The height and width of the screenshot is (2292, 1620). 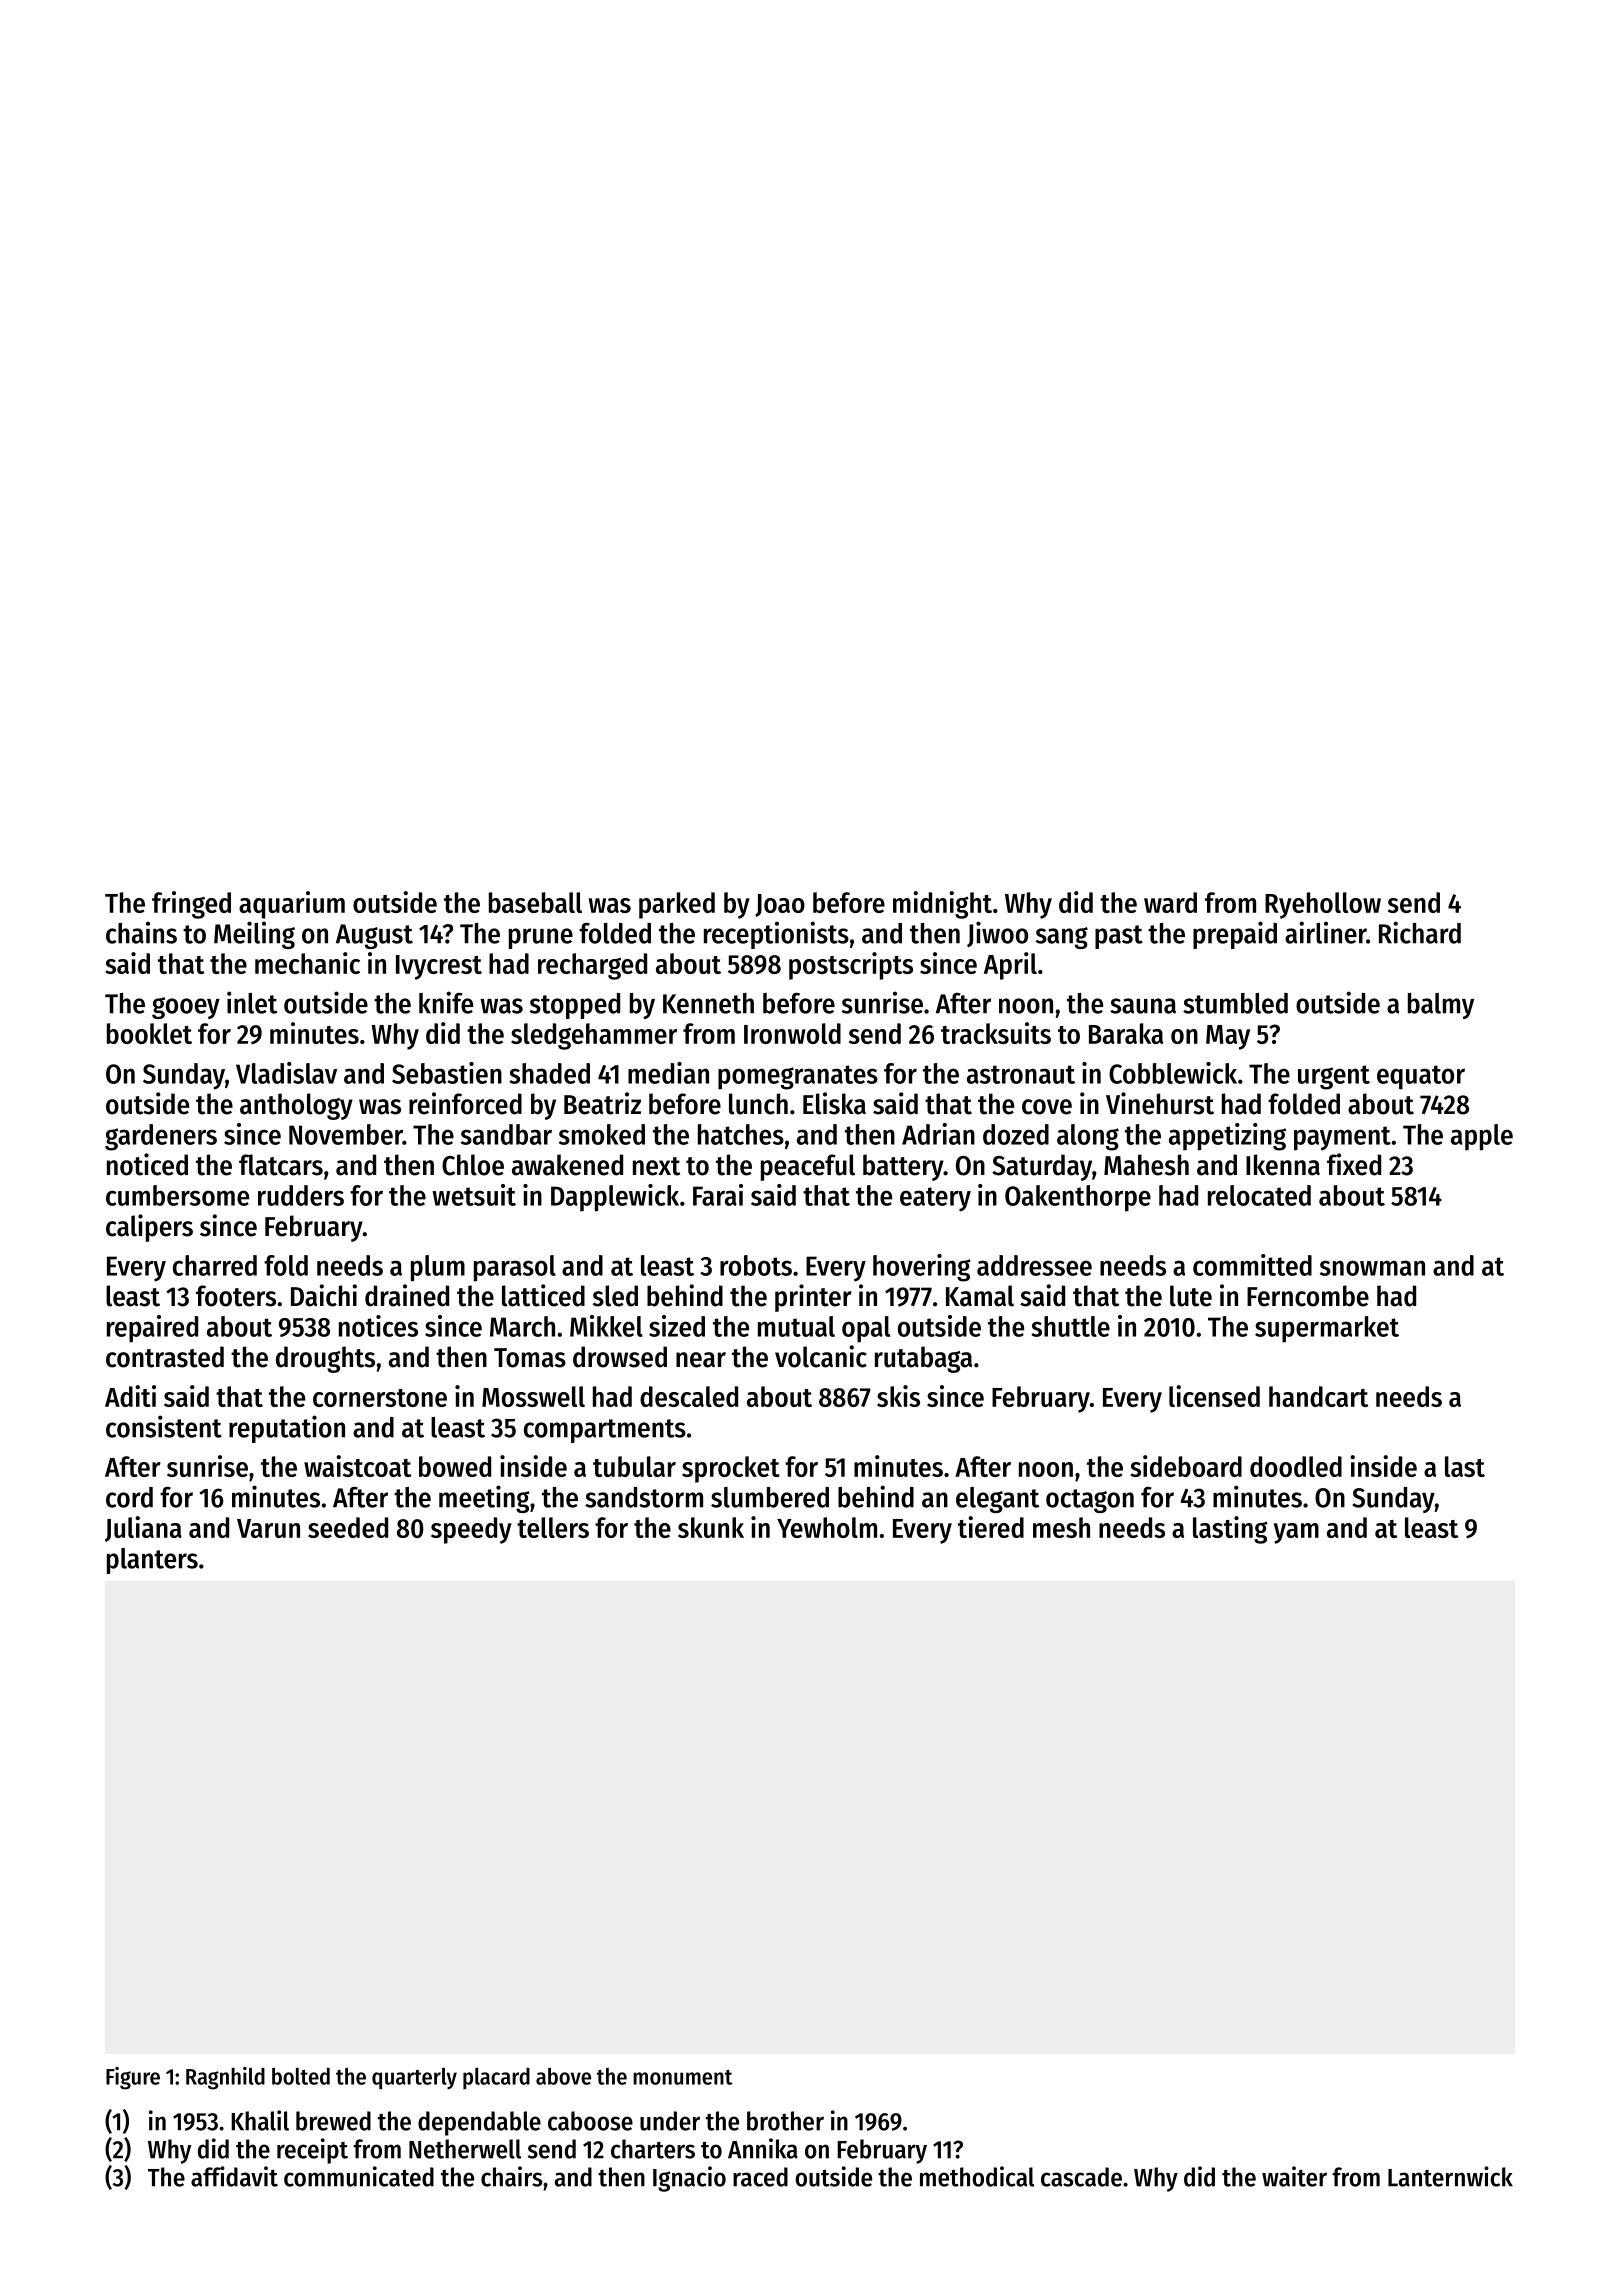 I want to click on affidavit, so click(x=234, y=2176).
